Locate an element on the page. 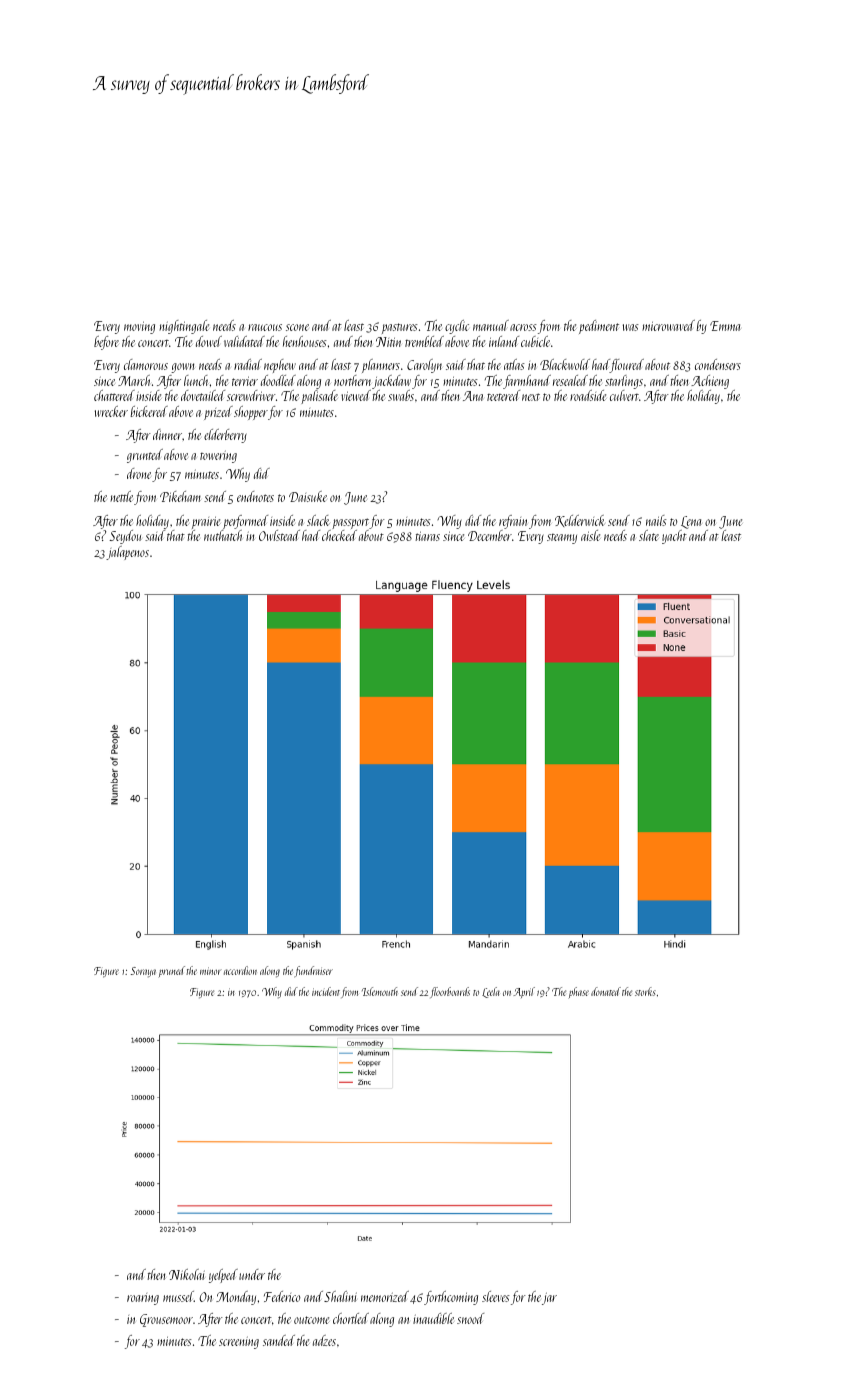  viewed is located at coordinates (356, 395).
